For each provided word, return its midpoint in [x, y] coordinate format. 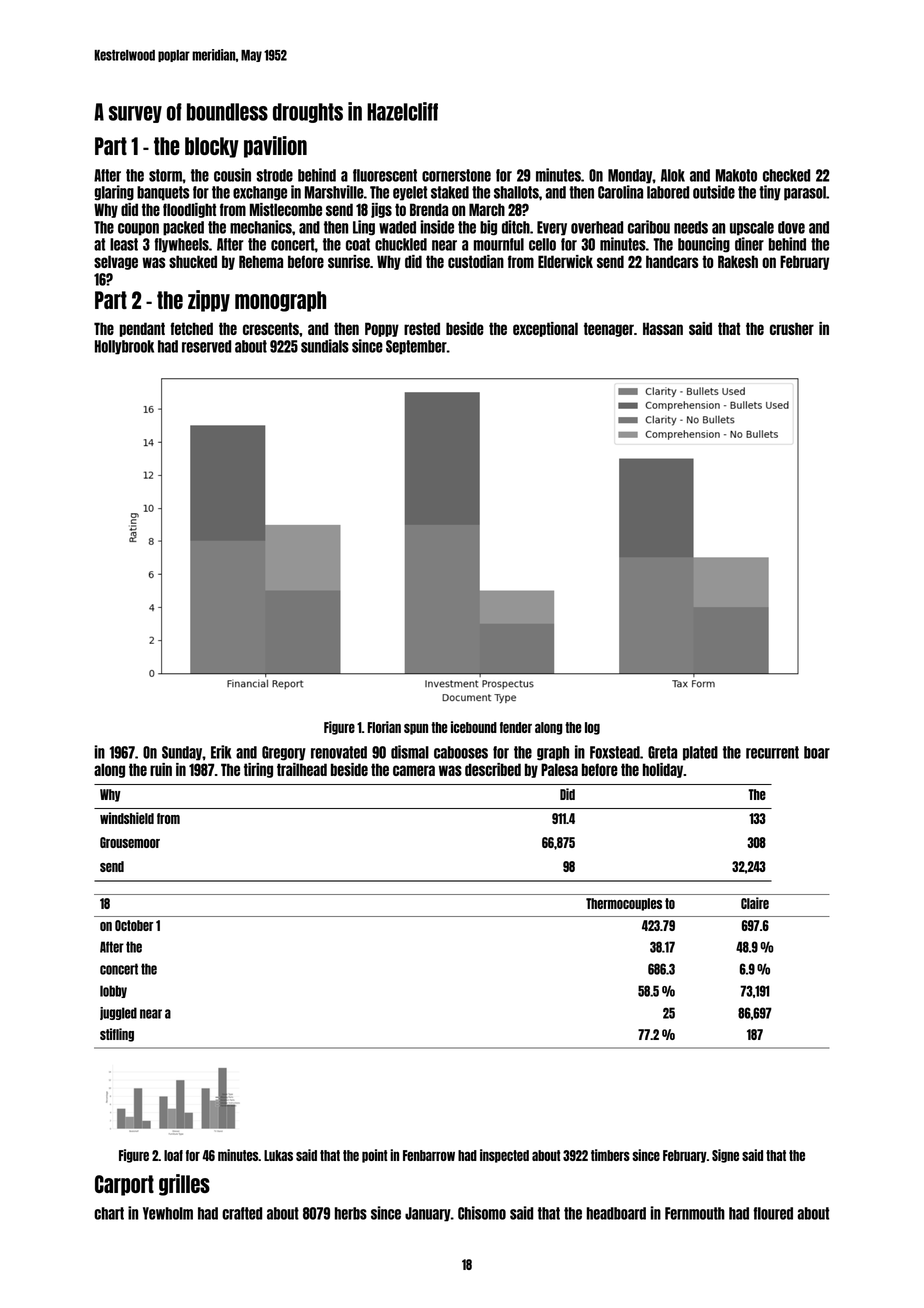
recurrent [772, 752]
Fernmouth [695, 1213]
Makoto [736, 175]
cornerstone [456, 175]
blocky [212, 147]
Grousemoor [130, 842]
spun [416, 729]
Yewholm [168, 1213]
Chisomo [482, 1213]
